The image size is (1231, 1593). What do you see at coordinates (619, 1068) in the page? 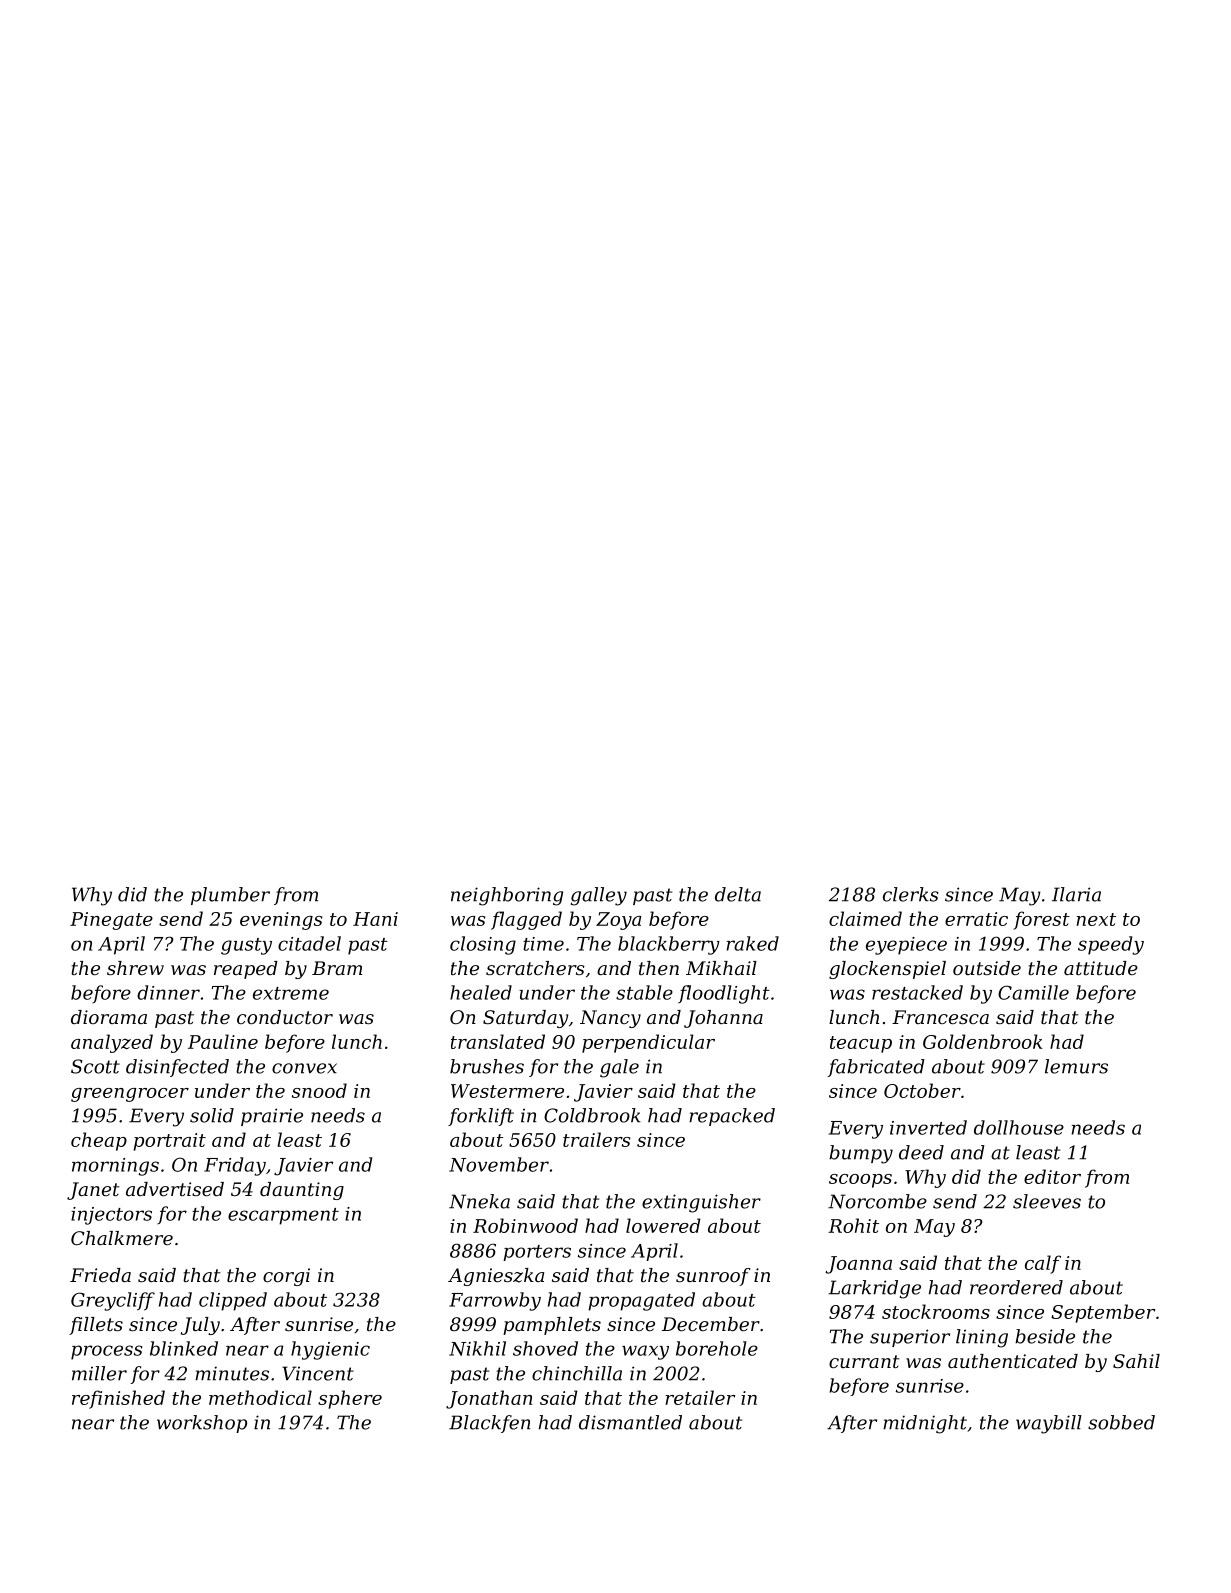
I see `gale` at bounding box center [619, 1068].
